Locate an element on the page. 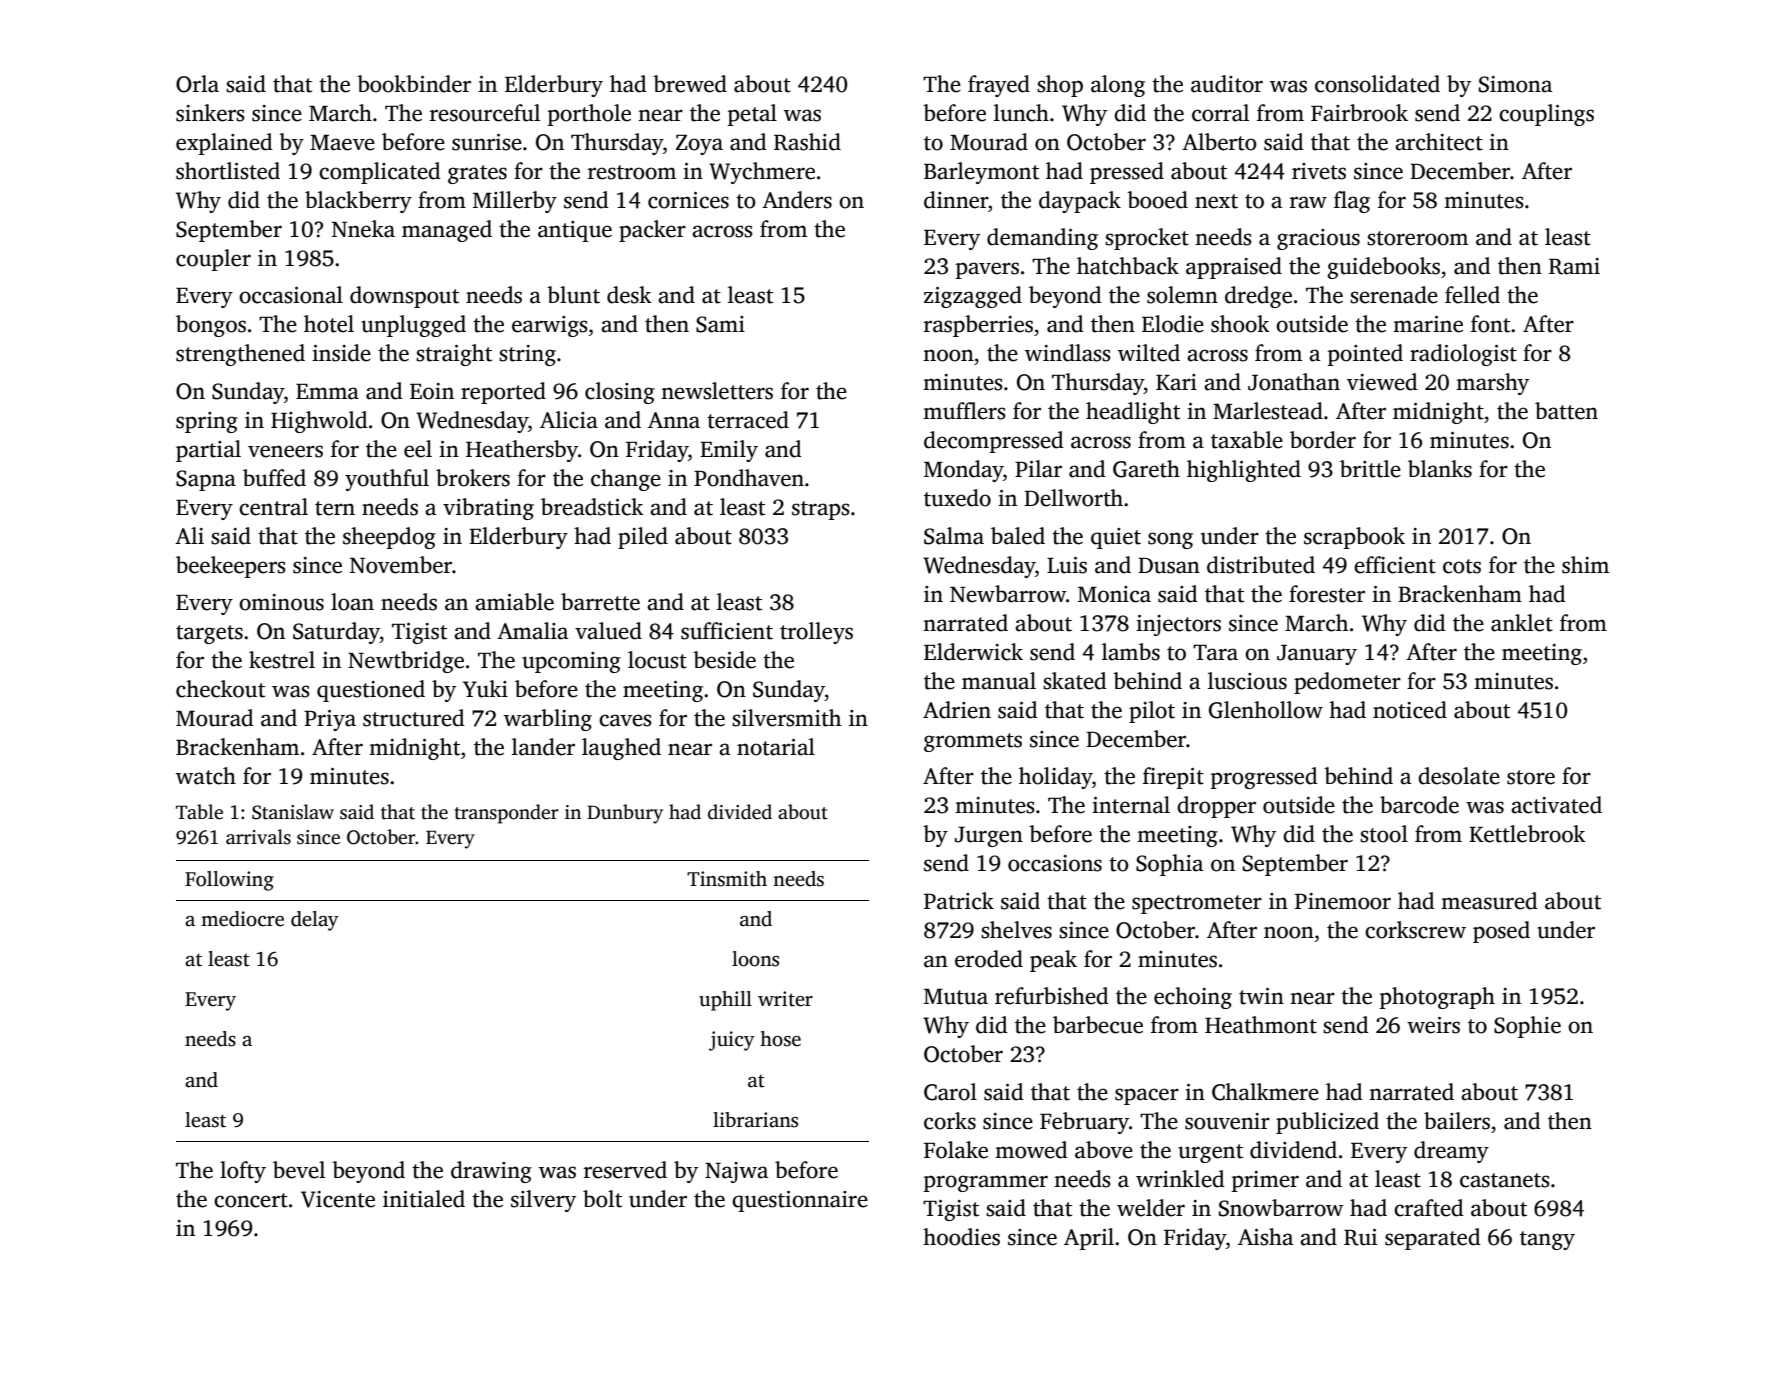 This image has width=1792, height=1385. straps is located at coordinates (821, 510).
